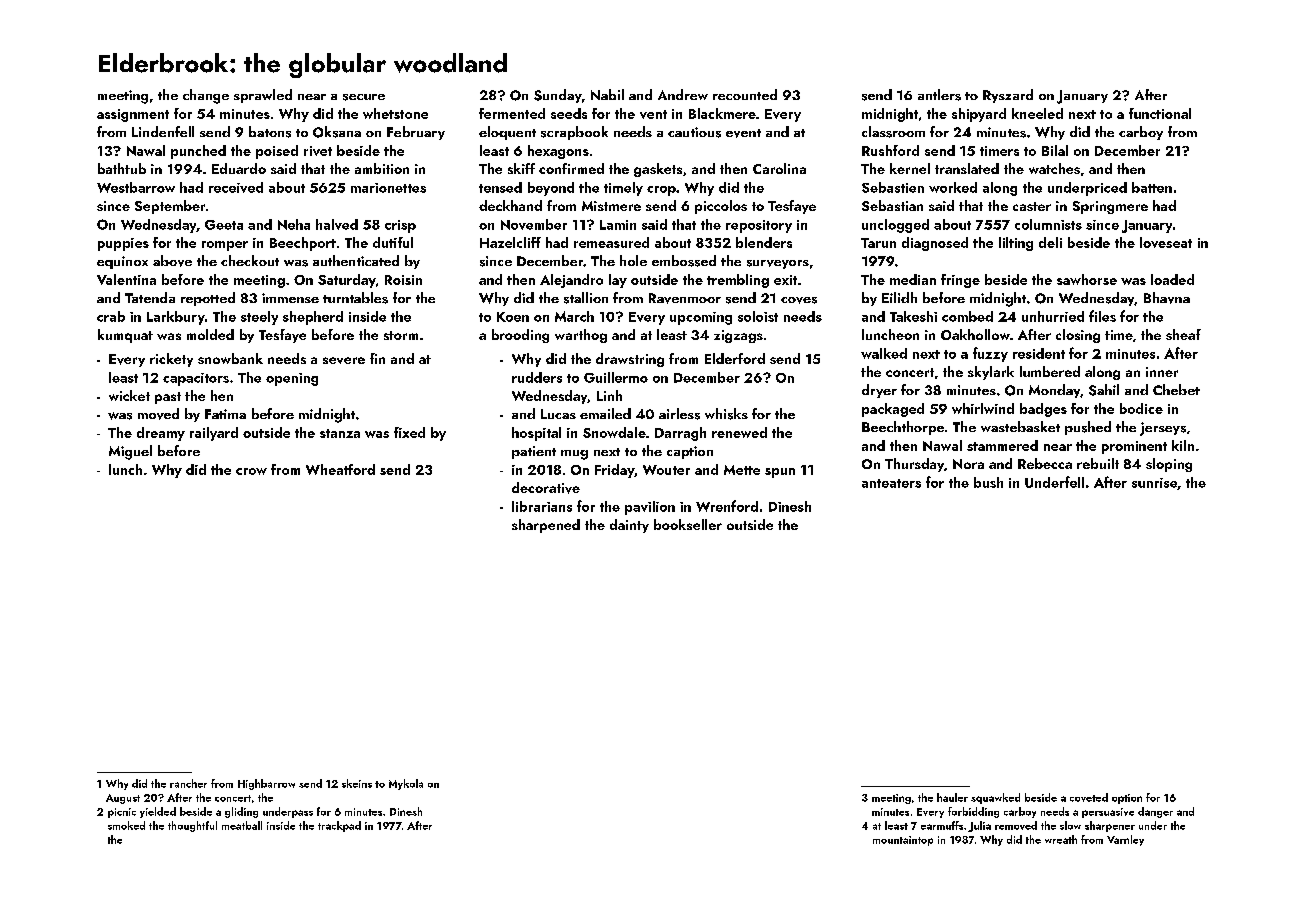  Describe the element at coordinates (111, 316) in the screenshot. I see `crab` at that location.
